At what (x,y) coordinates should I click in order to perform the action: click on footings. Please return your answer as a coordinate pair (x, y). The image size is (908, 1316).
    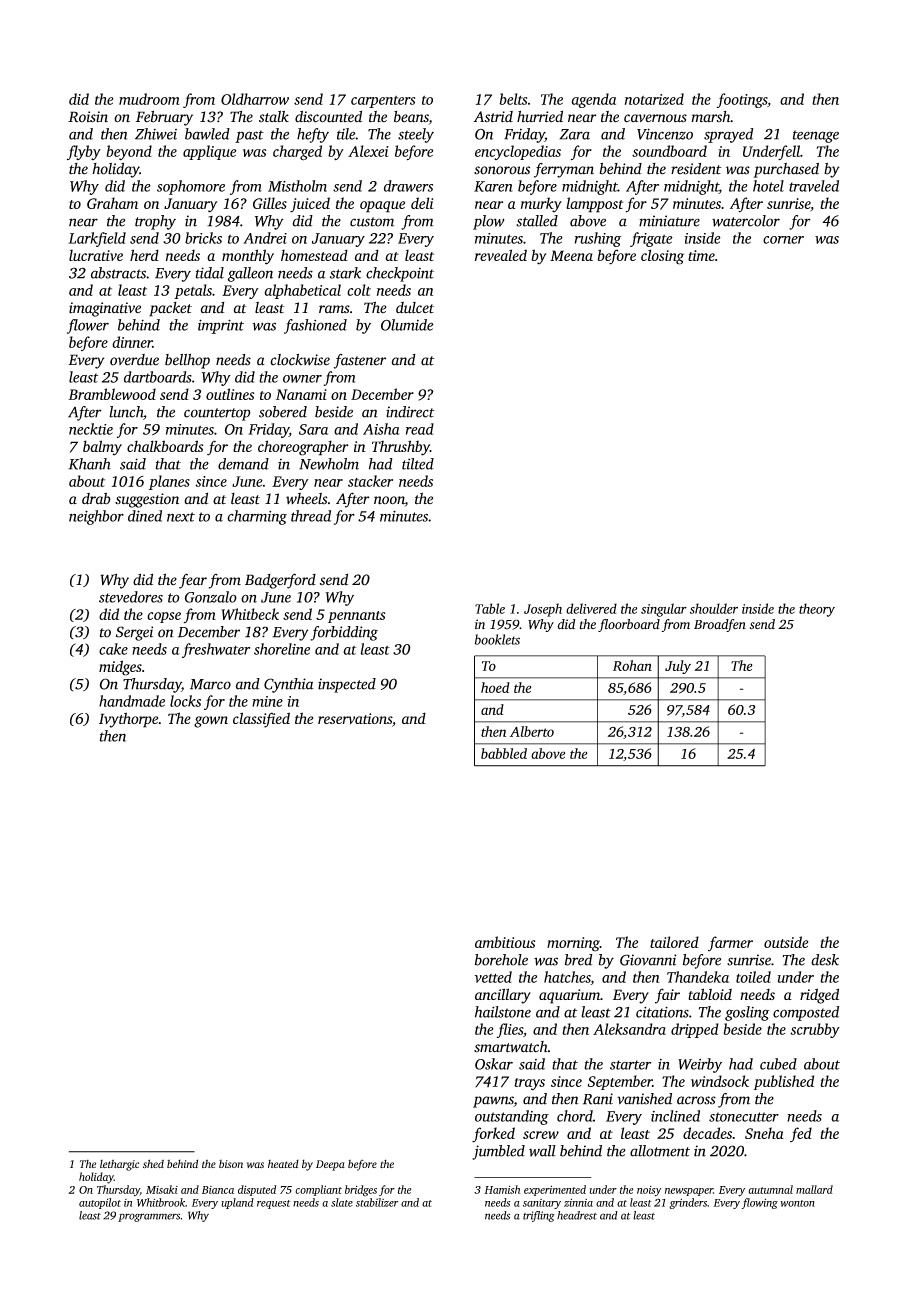
    Looking at the image, I should click on (742, 100).
